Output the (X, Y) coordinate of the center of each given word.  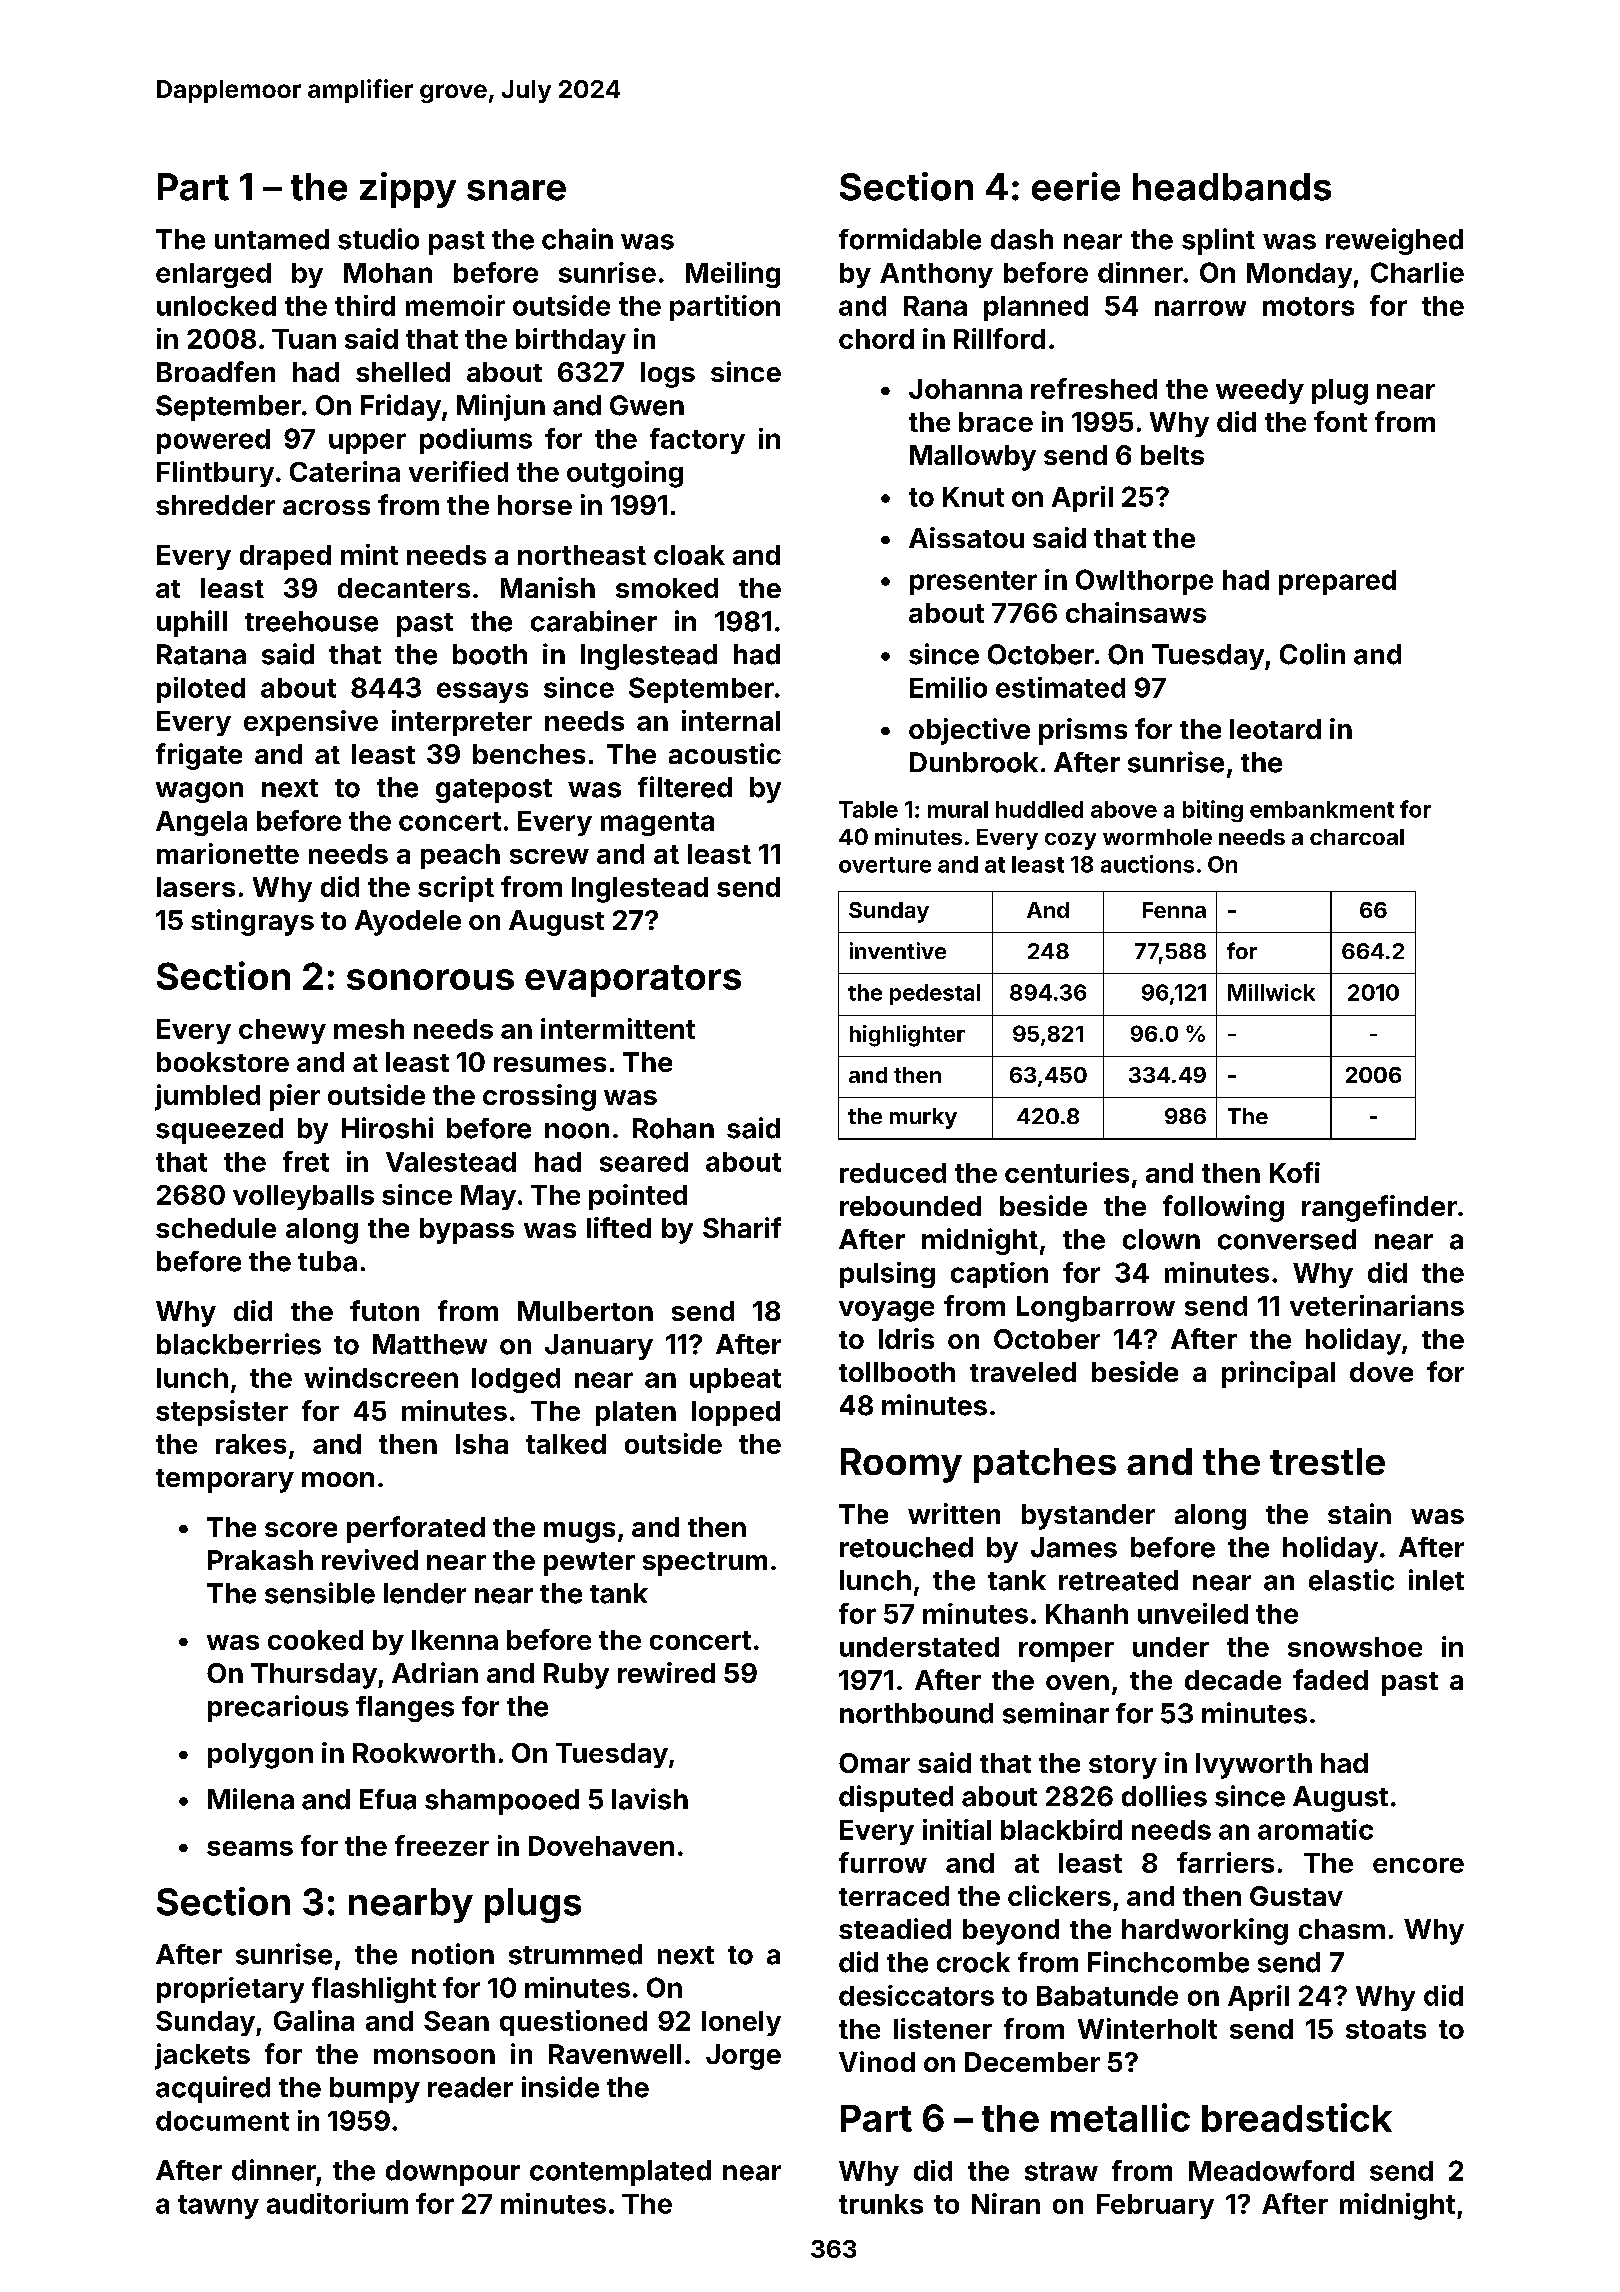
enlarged (213, 275)
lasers (196, 887)
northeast (582, 555)
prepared (1337, 582)
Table (868, 809)
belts (1172, 455)
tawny (218, 2207)
